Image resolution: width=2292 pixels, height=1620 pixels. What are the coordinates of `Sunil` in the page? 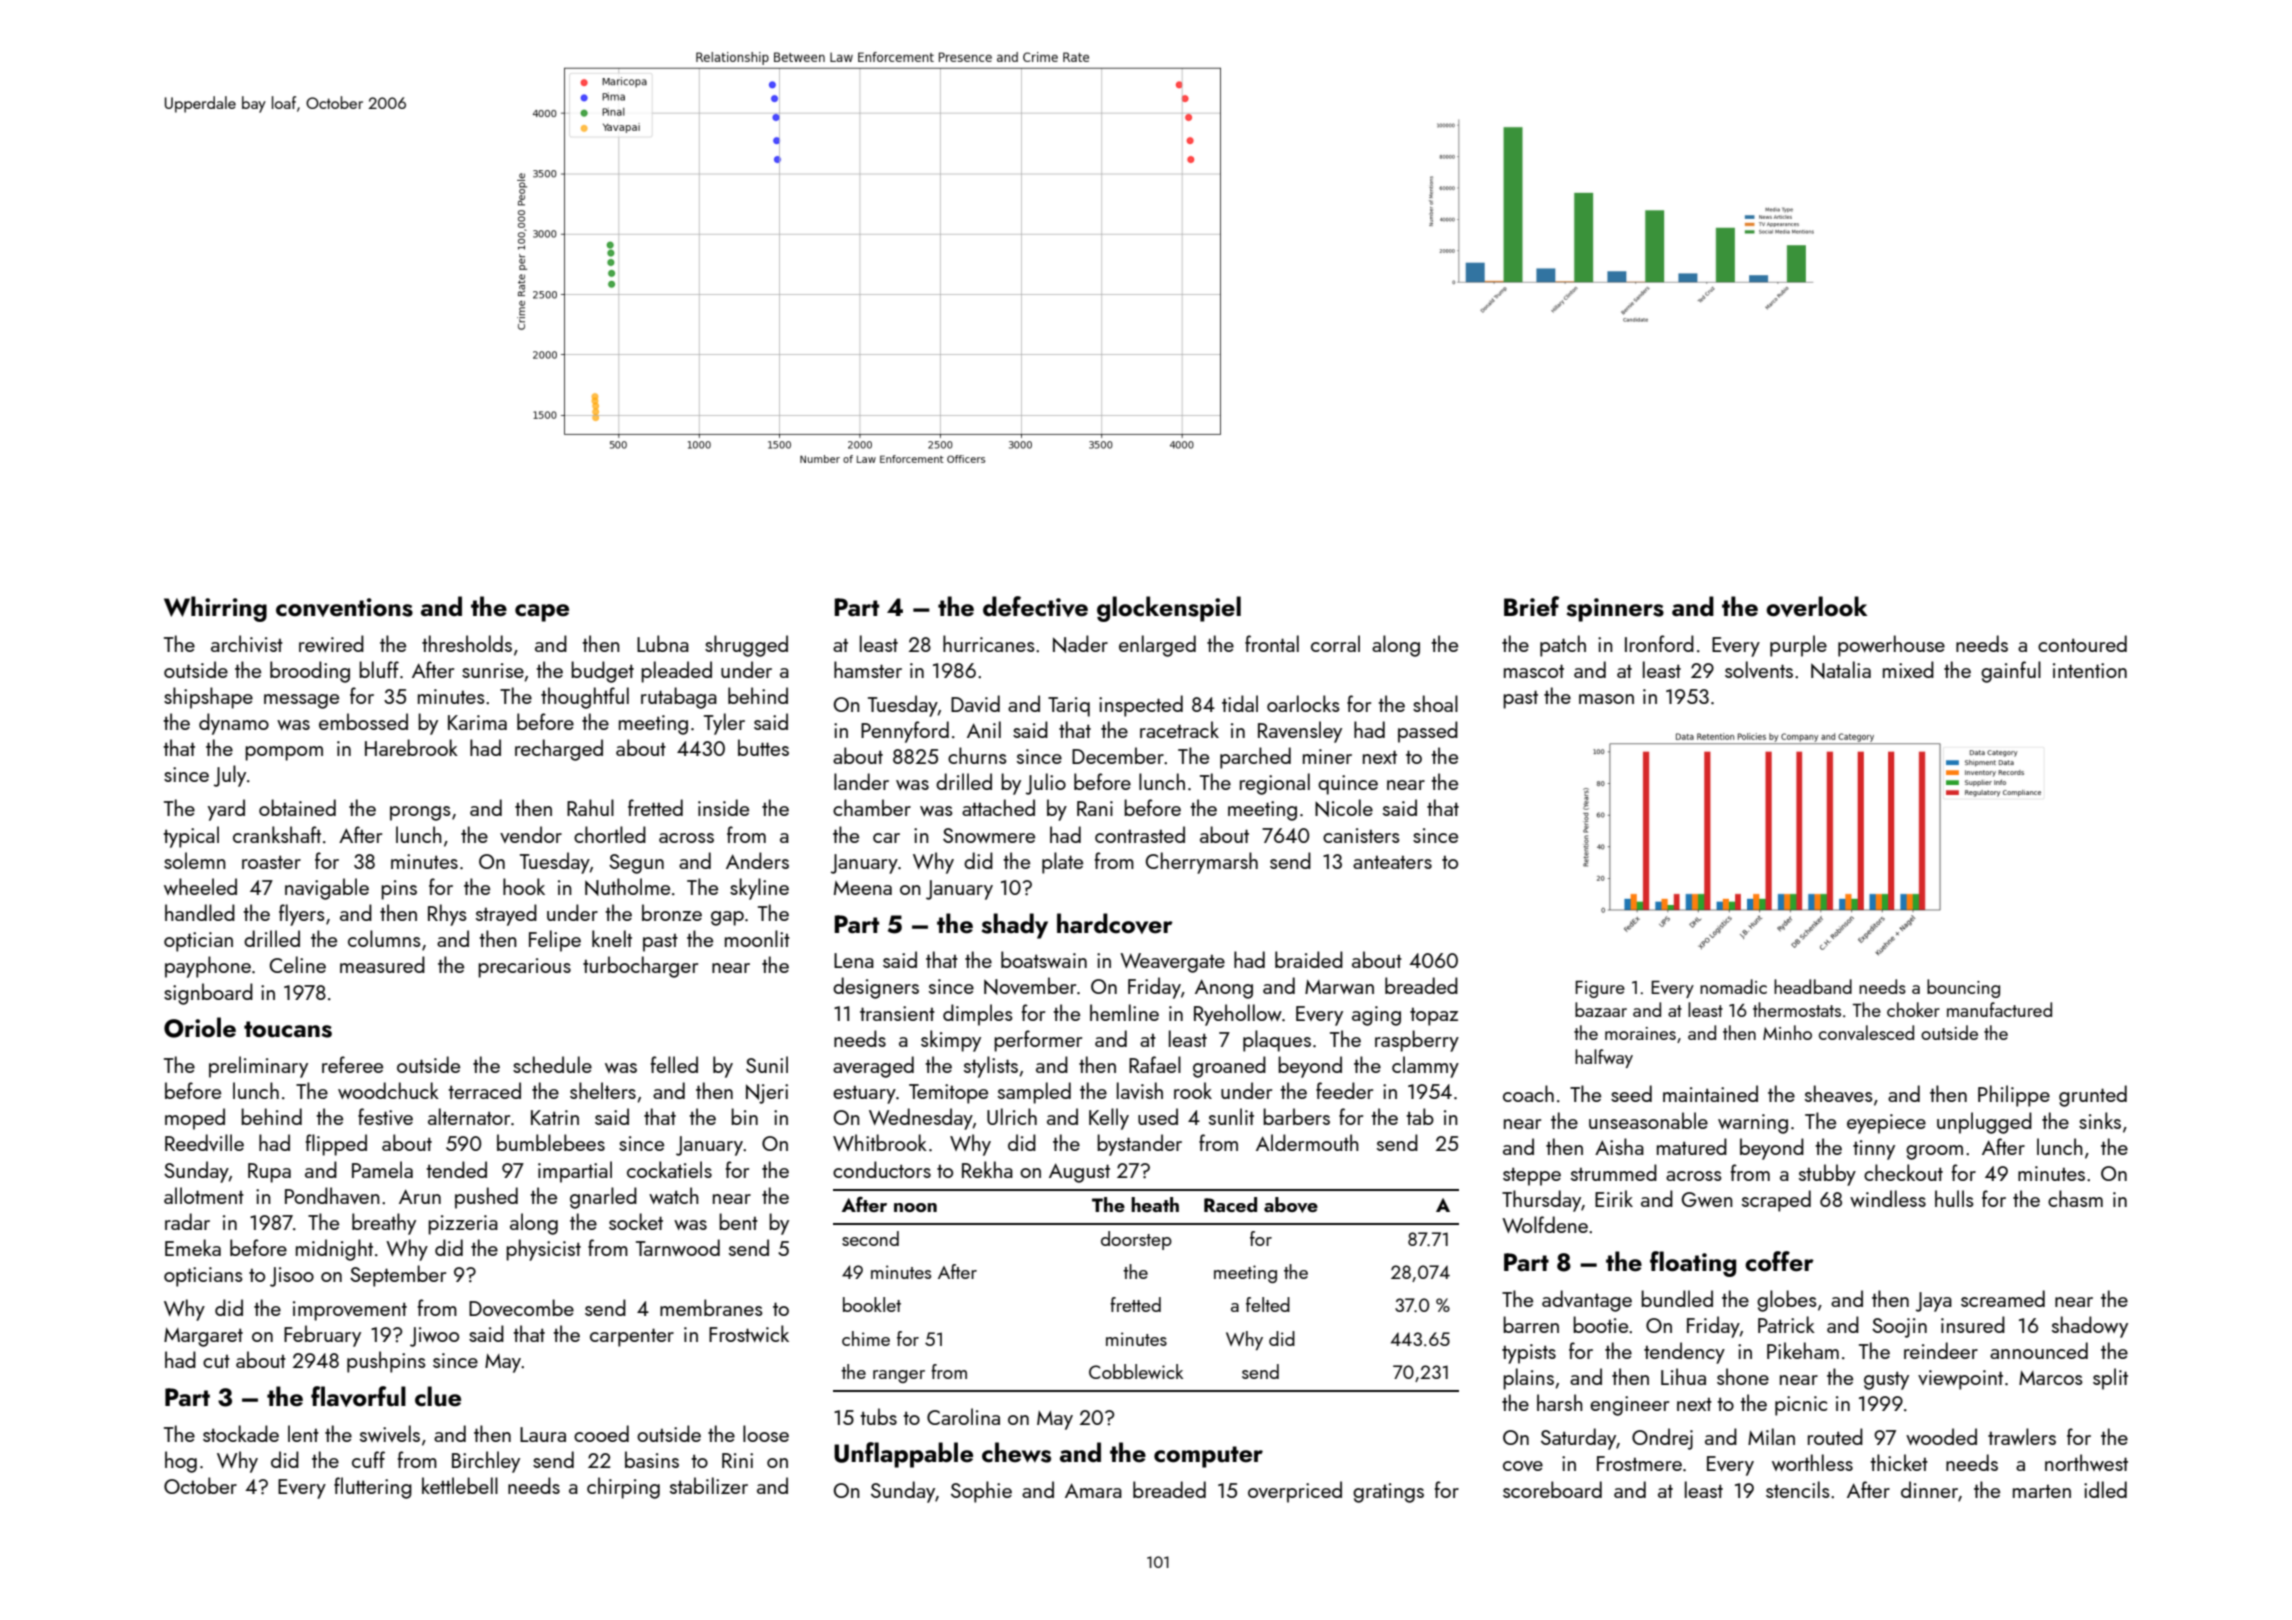 It's located at (767, 1064).
